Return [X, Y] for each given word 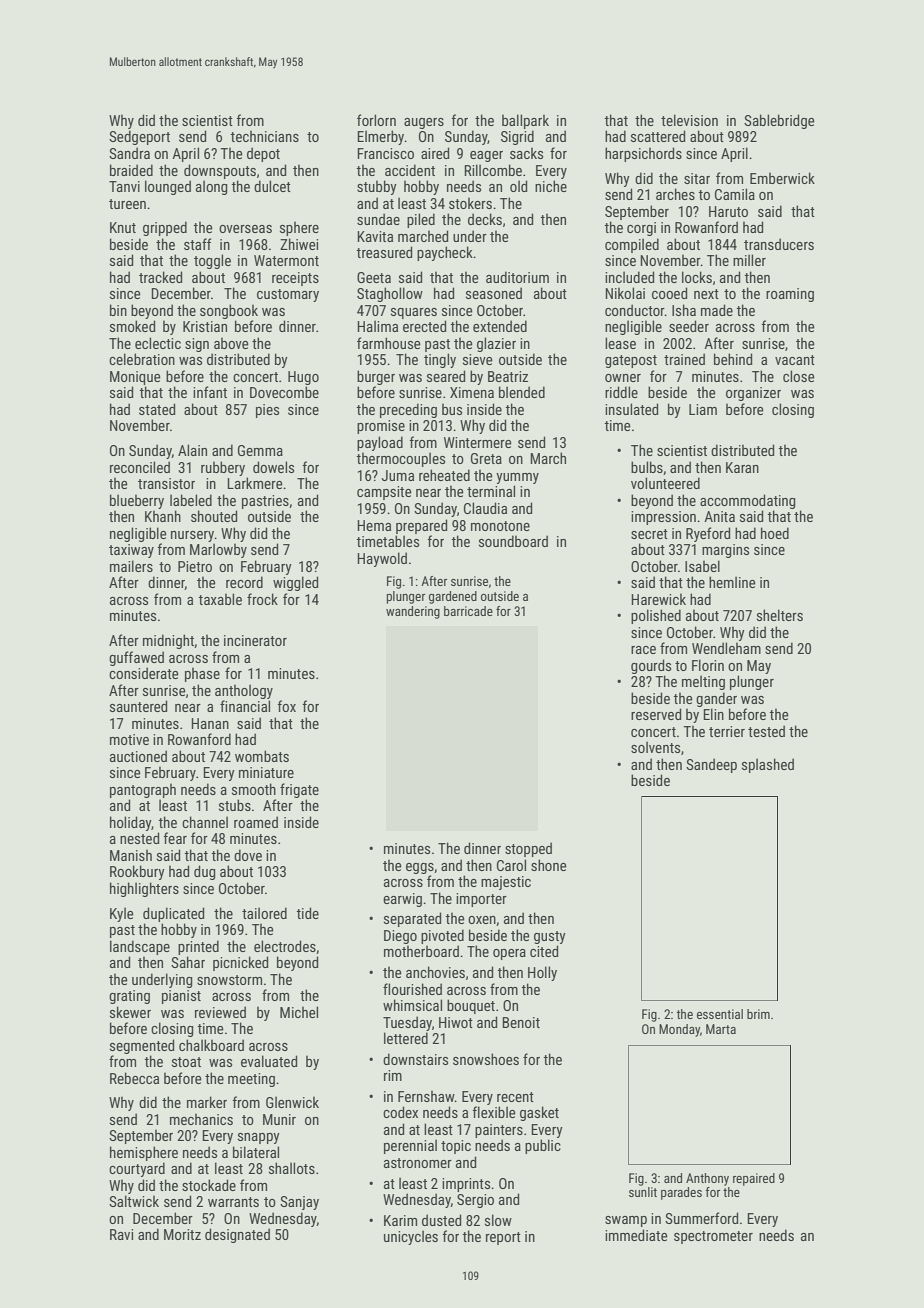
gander [716, 699]
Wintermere [478, 442]
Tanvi [124, 186]
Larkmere [255, 483]
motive [129, 739]
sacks [526, 153]
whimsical [412, 1005]
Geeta [374, 277]
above [231, 343]
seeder [689, 326]
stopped [528, 849]
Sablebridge [779, 121]
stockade [209, 1185]
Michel [299, 1012]
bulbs [647, 467]
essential [720, 1014]
